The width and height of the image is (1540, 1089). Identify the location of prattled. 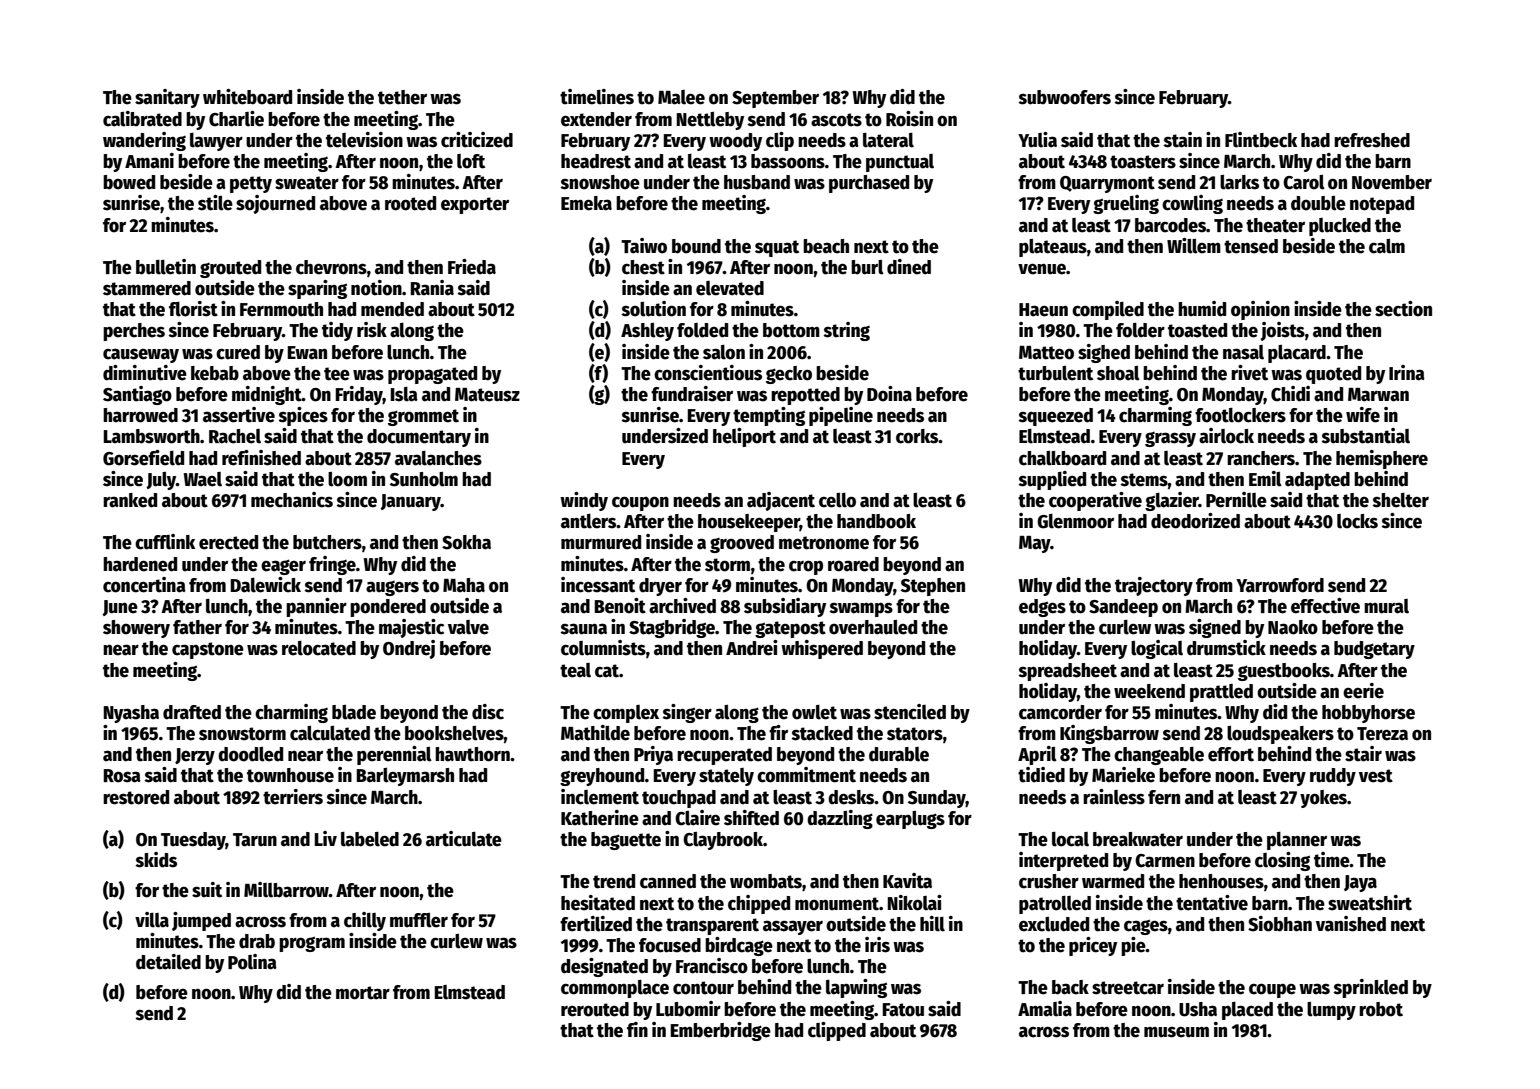
(1221, 693).
